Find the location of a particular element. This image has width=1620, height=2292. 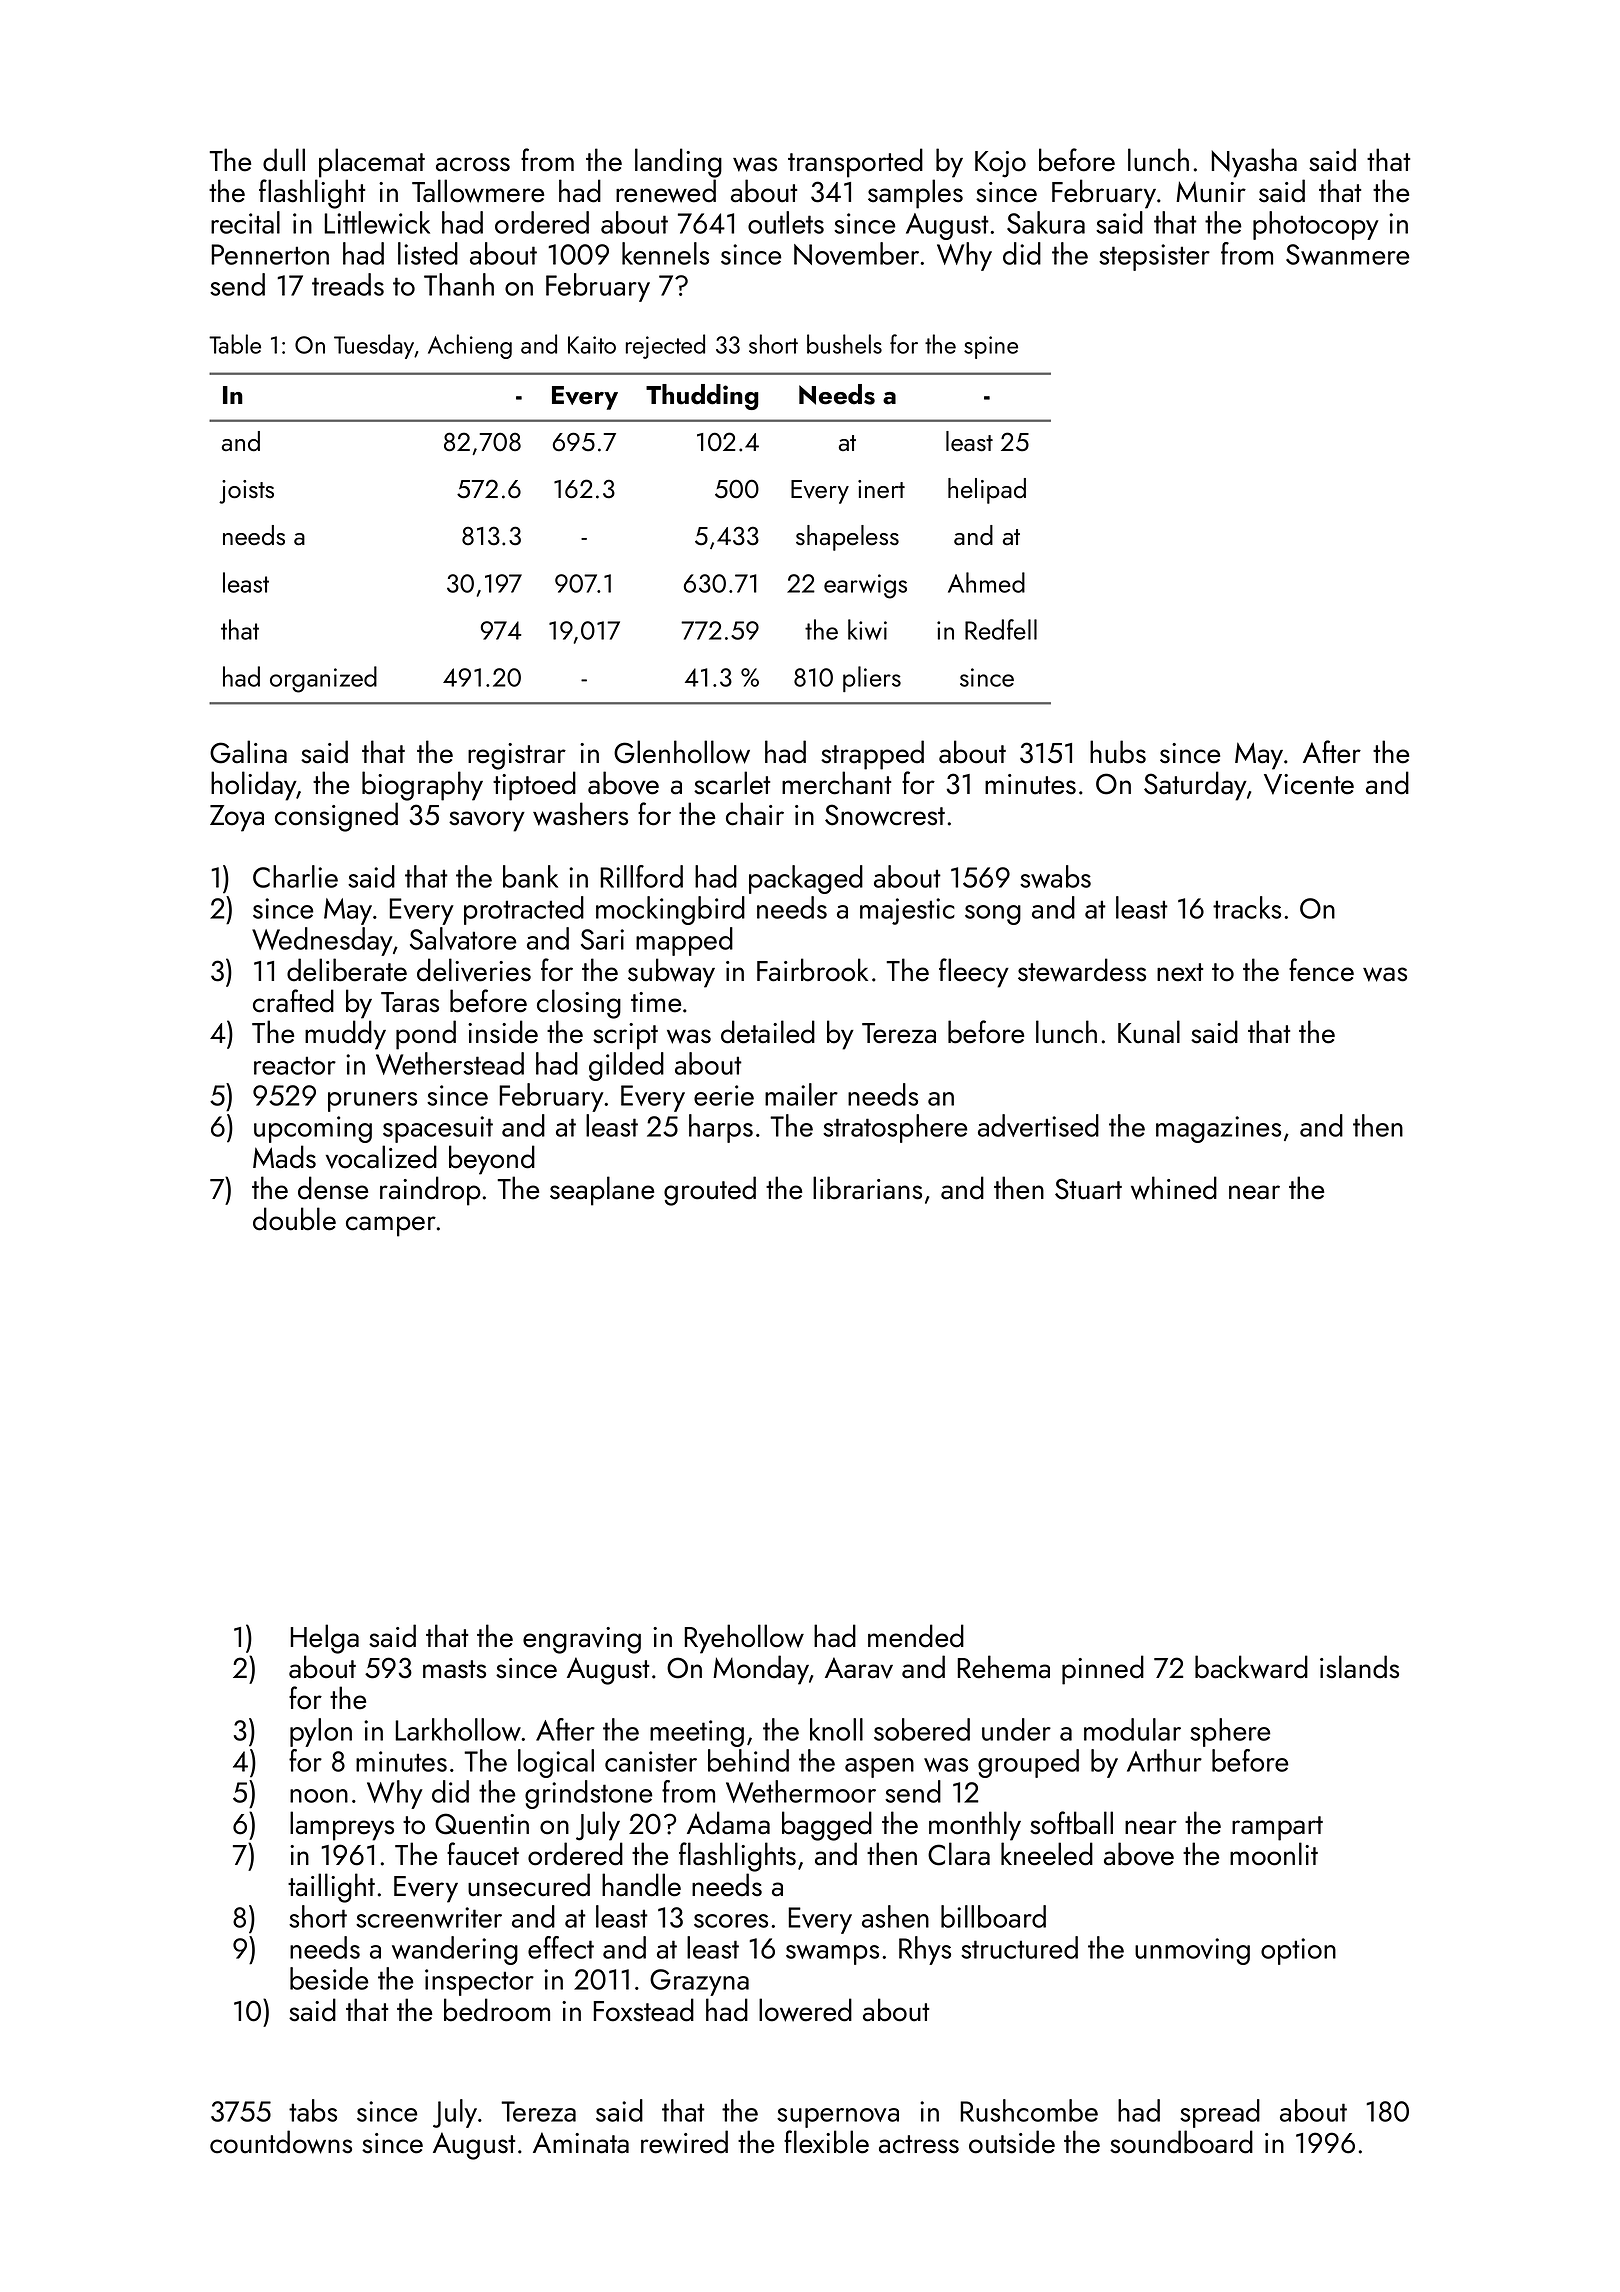

reactor is located at coordinates (295, 1065).
